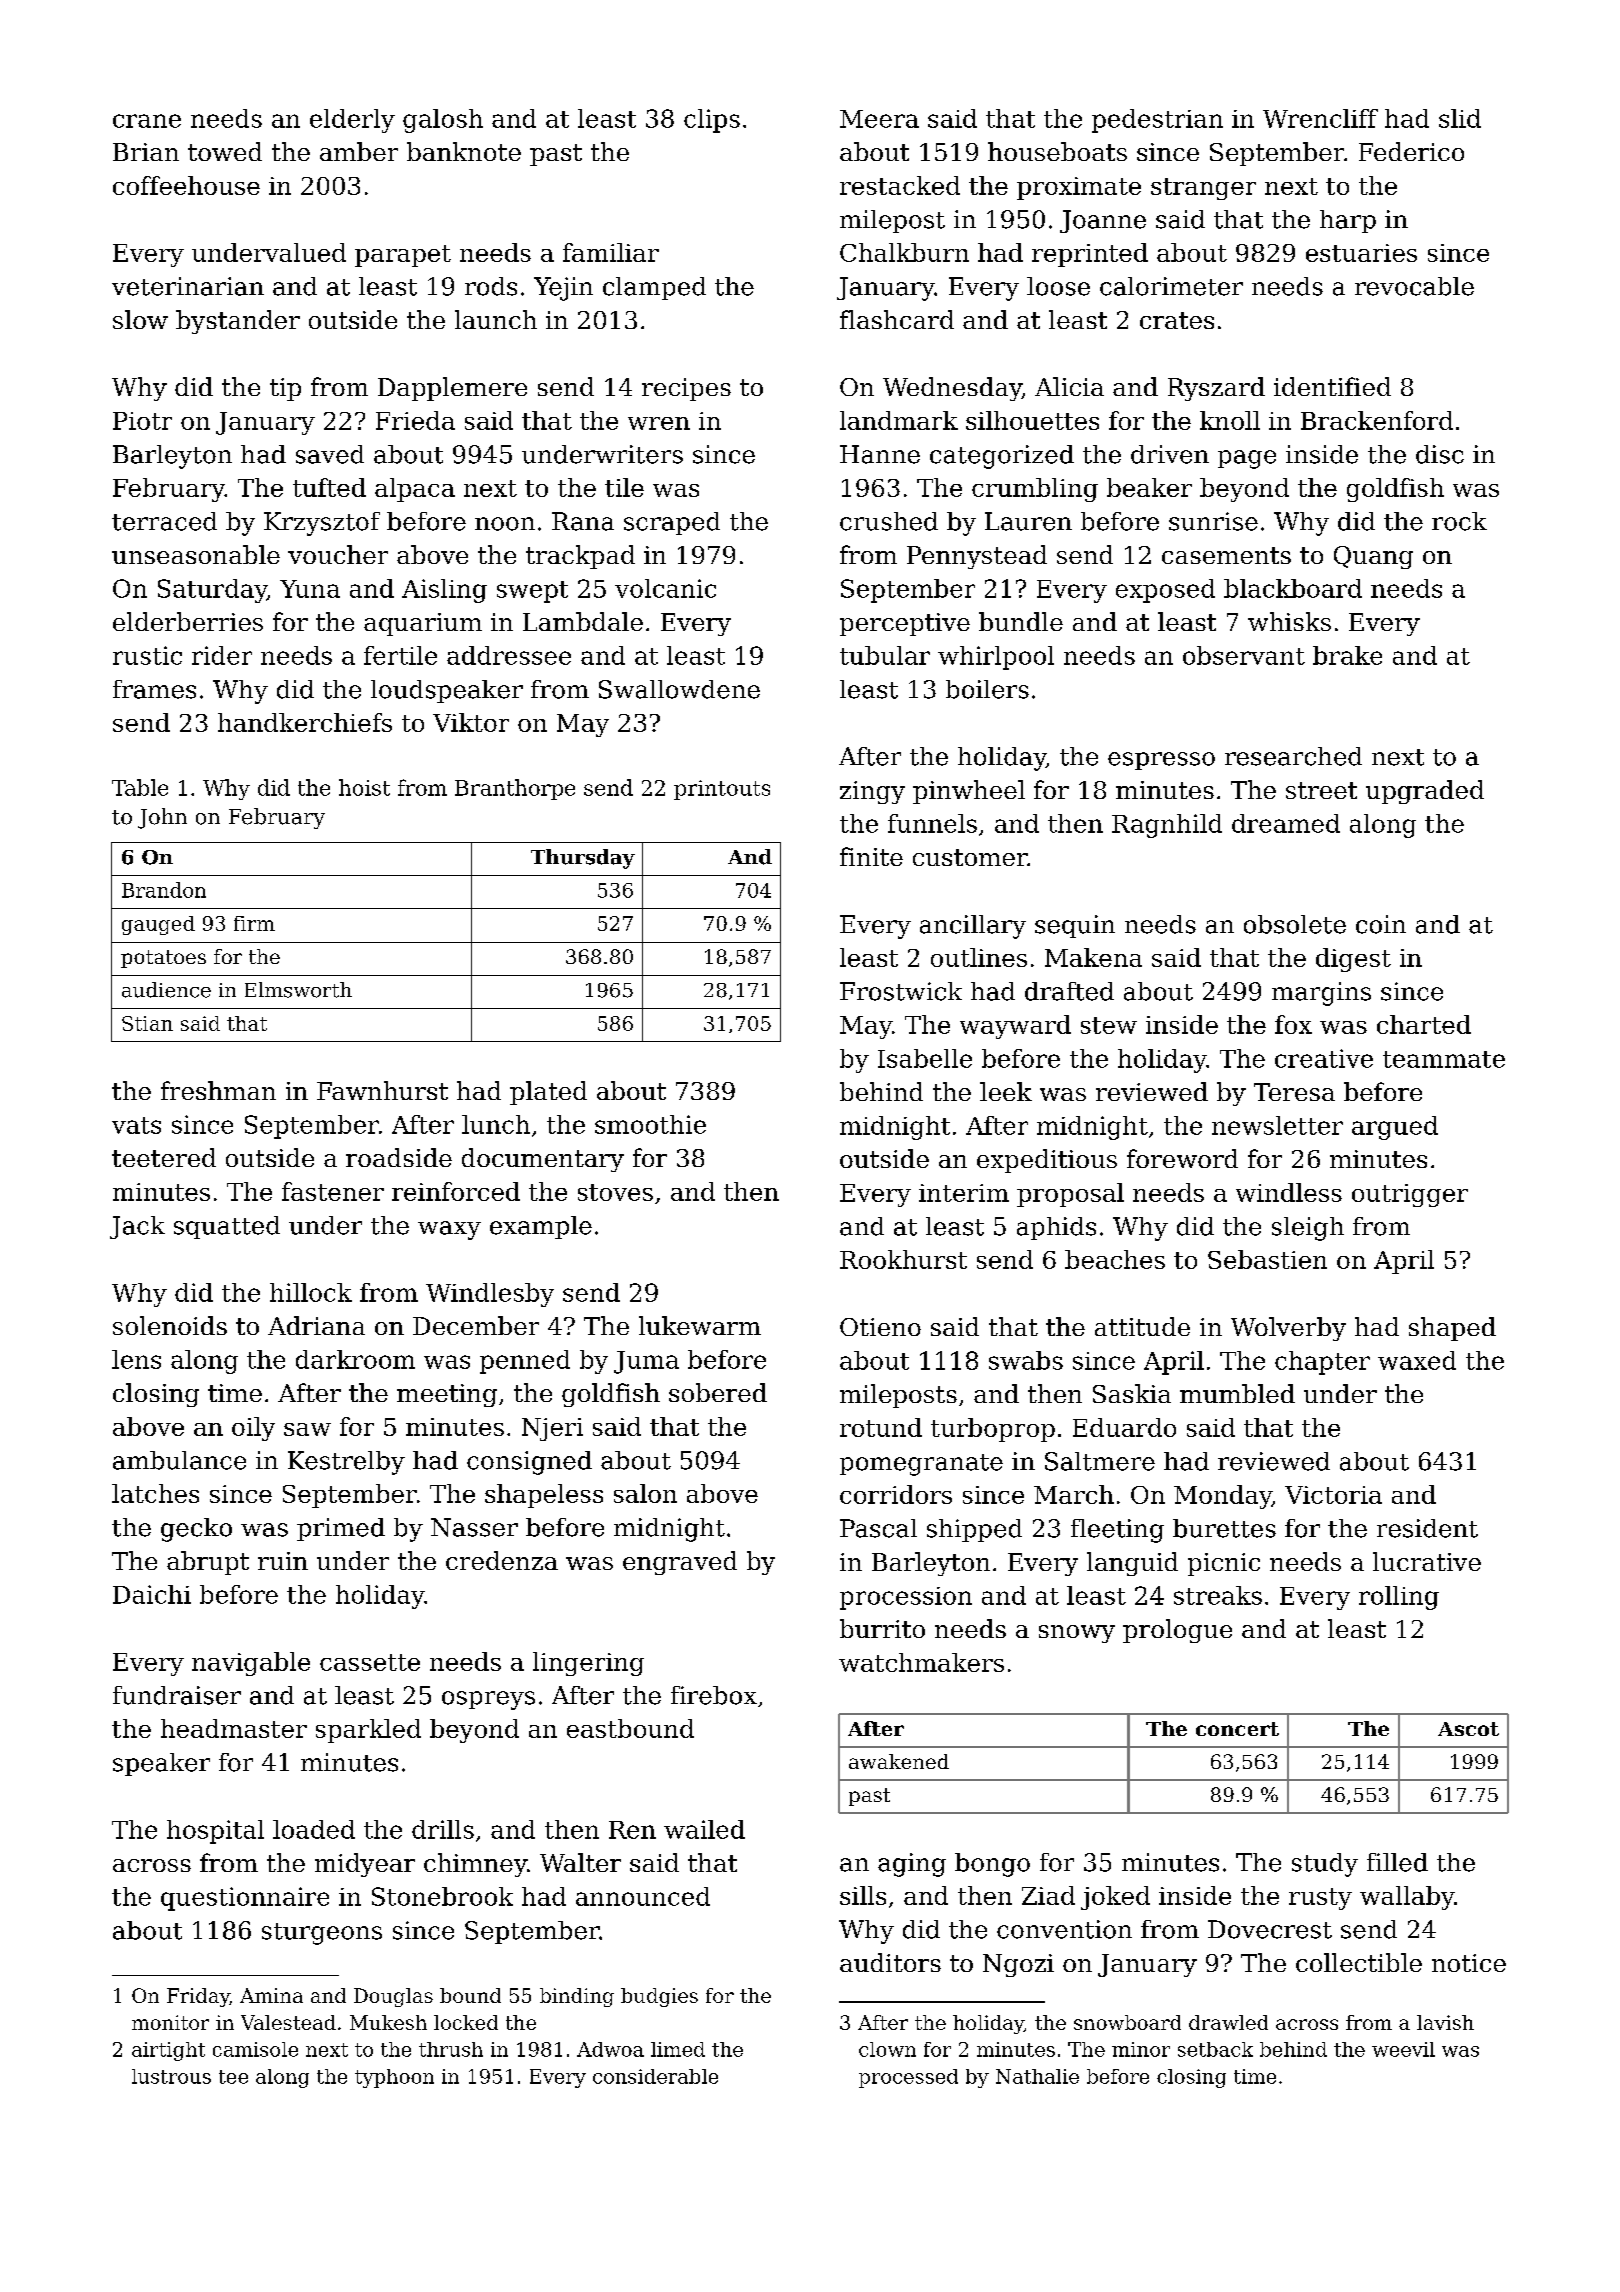 Image resolution: width=1620 pixels, height=2292 pixels. Describe the element at coordinates (1267, 1259) in the screenshot. I see `Sebastien` at that location.
